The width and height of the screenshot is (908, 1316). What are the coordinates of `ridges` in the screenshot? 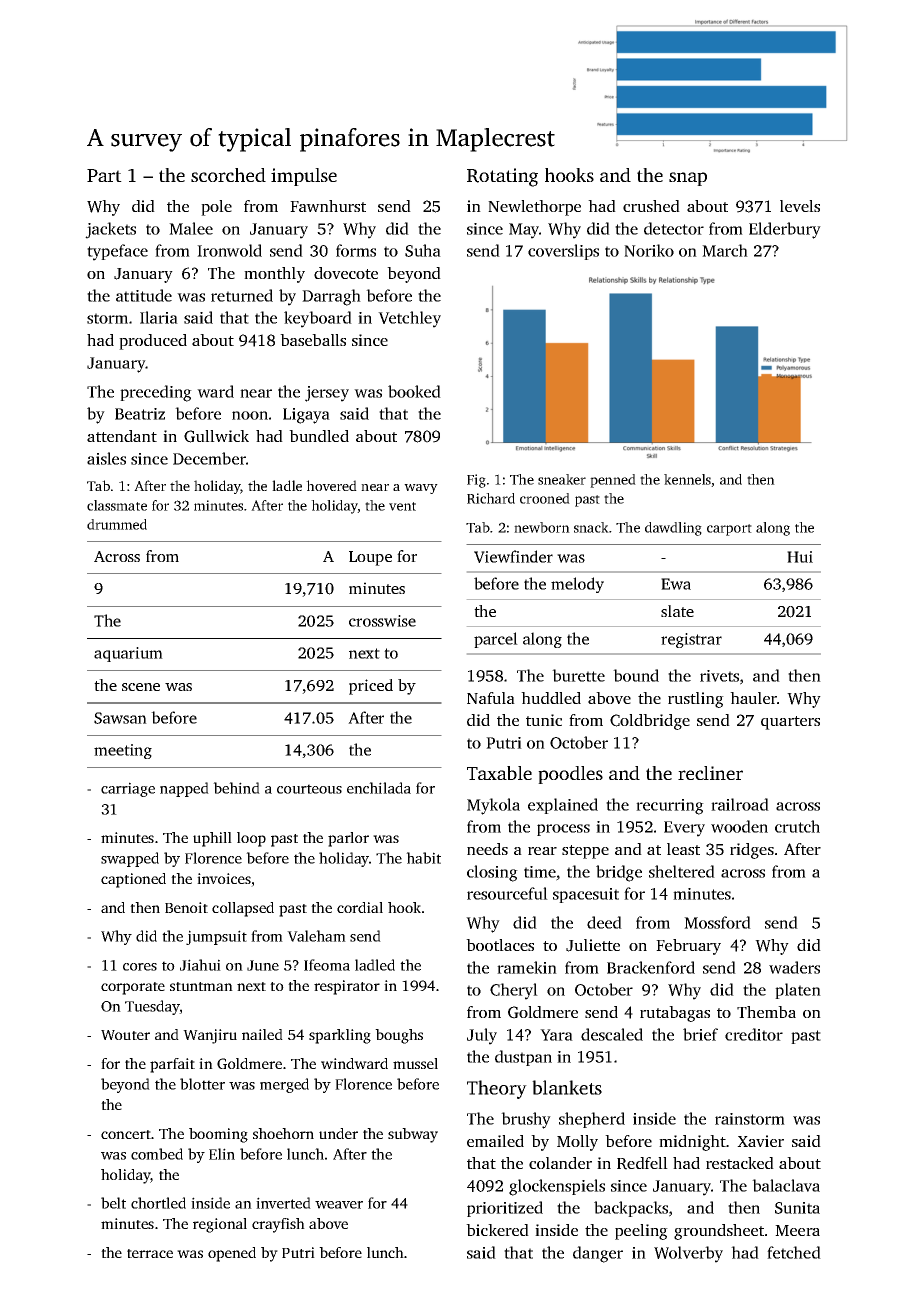 It's located at (752, 851).
